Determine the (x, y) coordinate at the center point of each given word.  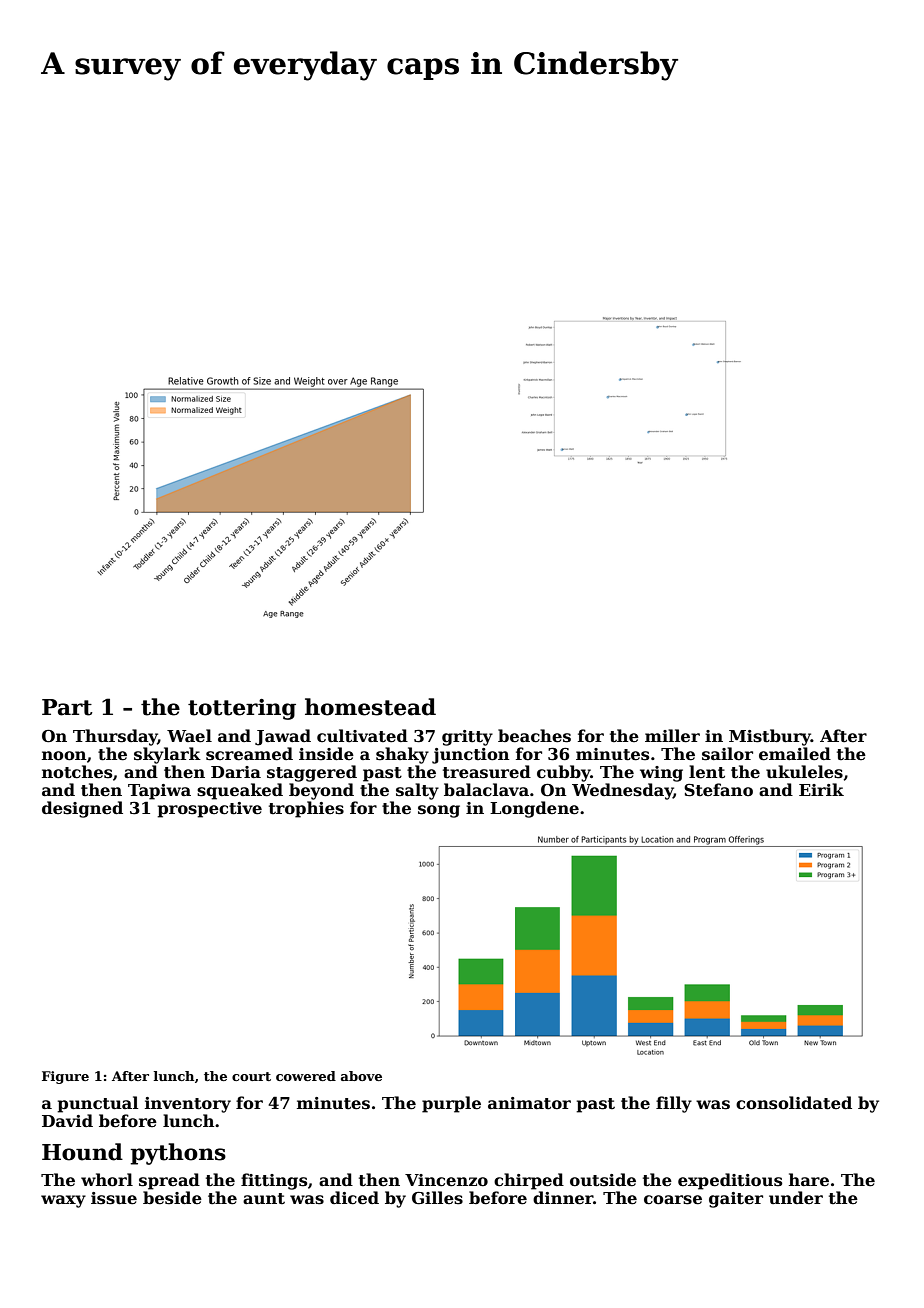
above (361, 1076)
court (251, 1076)
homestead (370, 707)
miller (672, 736)
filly (674, 1104)
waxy (63, 1201)
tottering (242, 709)
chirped (529, 1181)
